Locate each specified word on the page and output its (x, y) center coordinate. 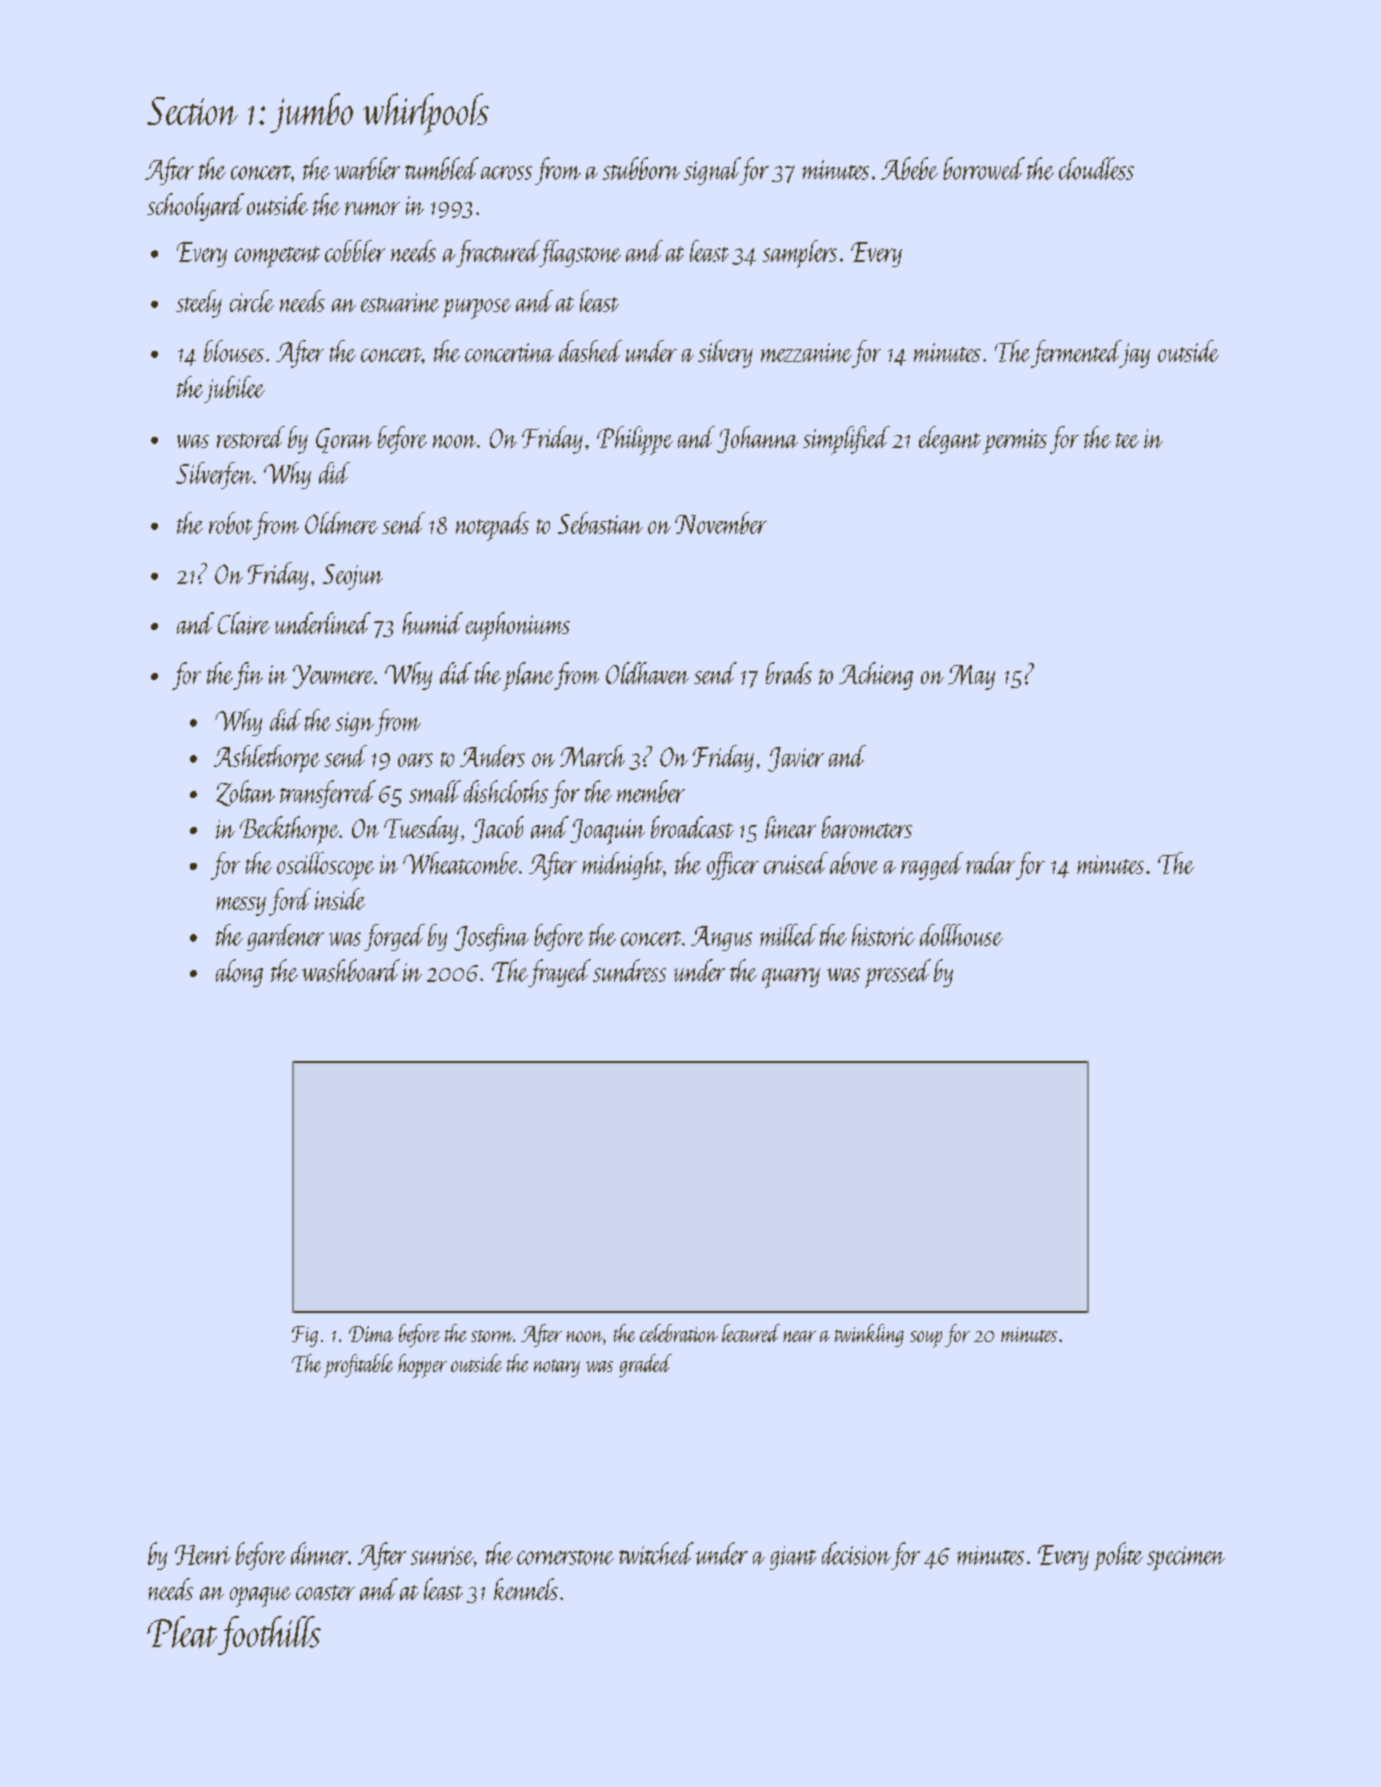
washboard (351, 970)
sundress (629, 970)
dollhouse (961, 935)
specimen (1186, 1558)
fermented (1076, 354)
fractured (498, 253)
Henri (203, 1555)
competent (277, 257)
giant (793, 1558)
